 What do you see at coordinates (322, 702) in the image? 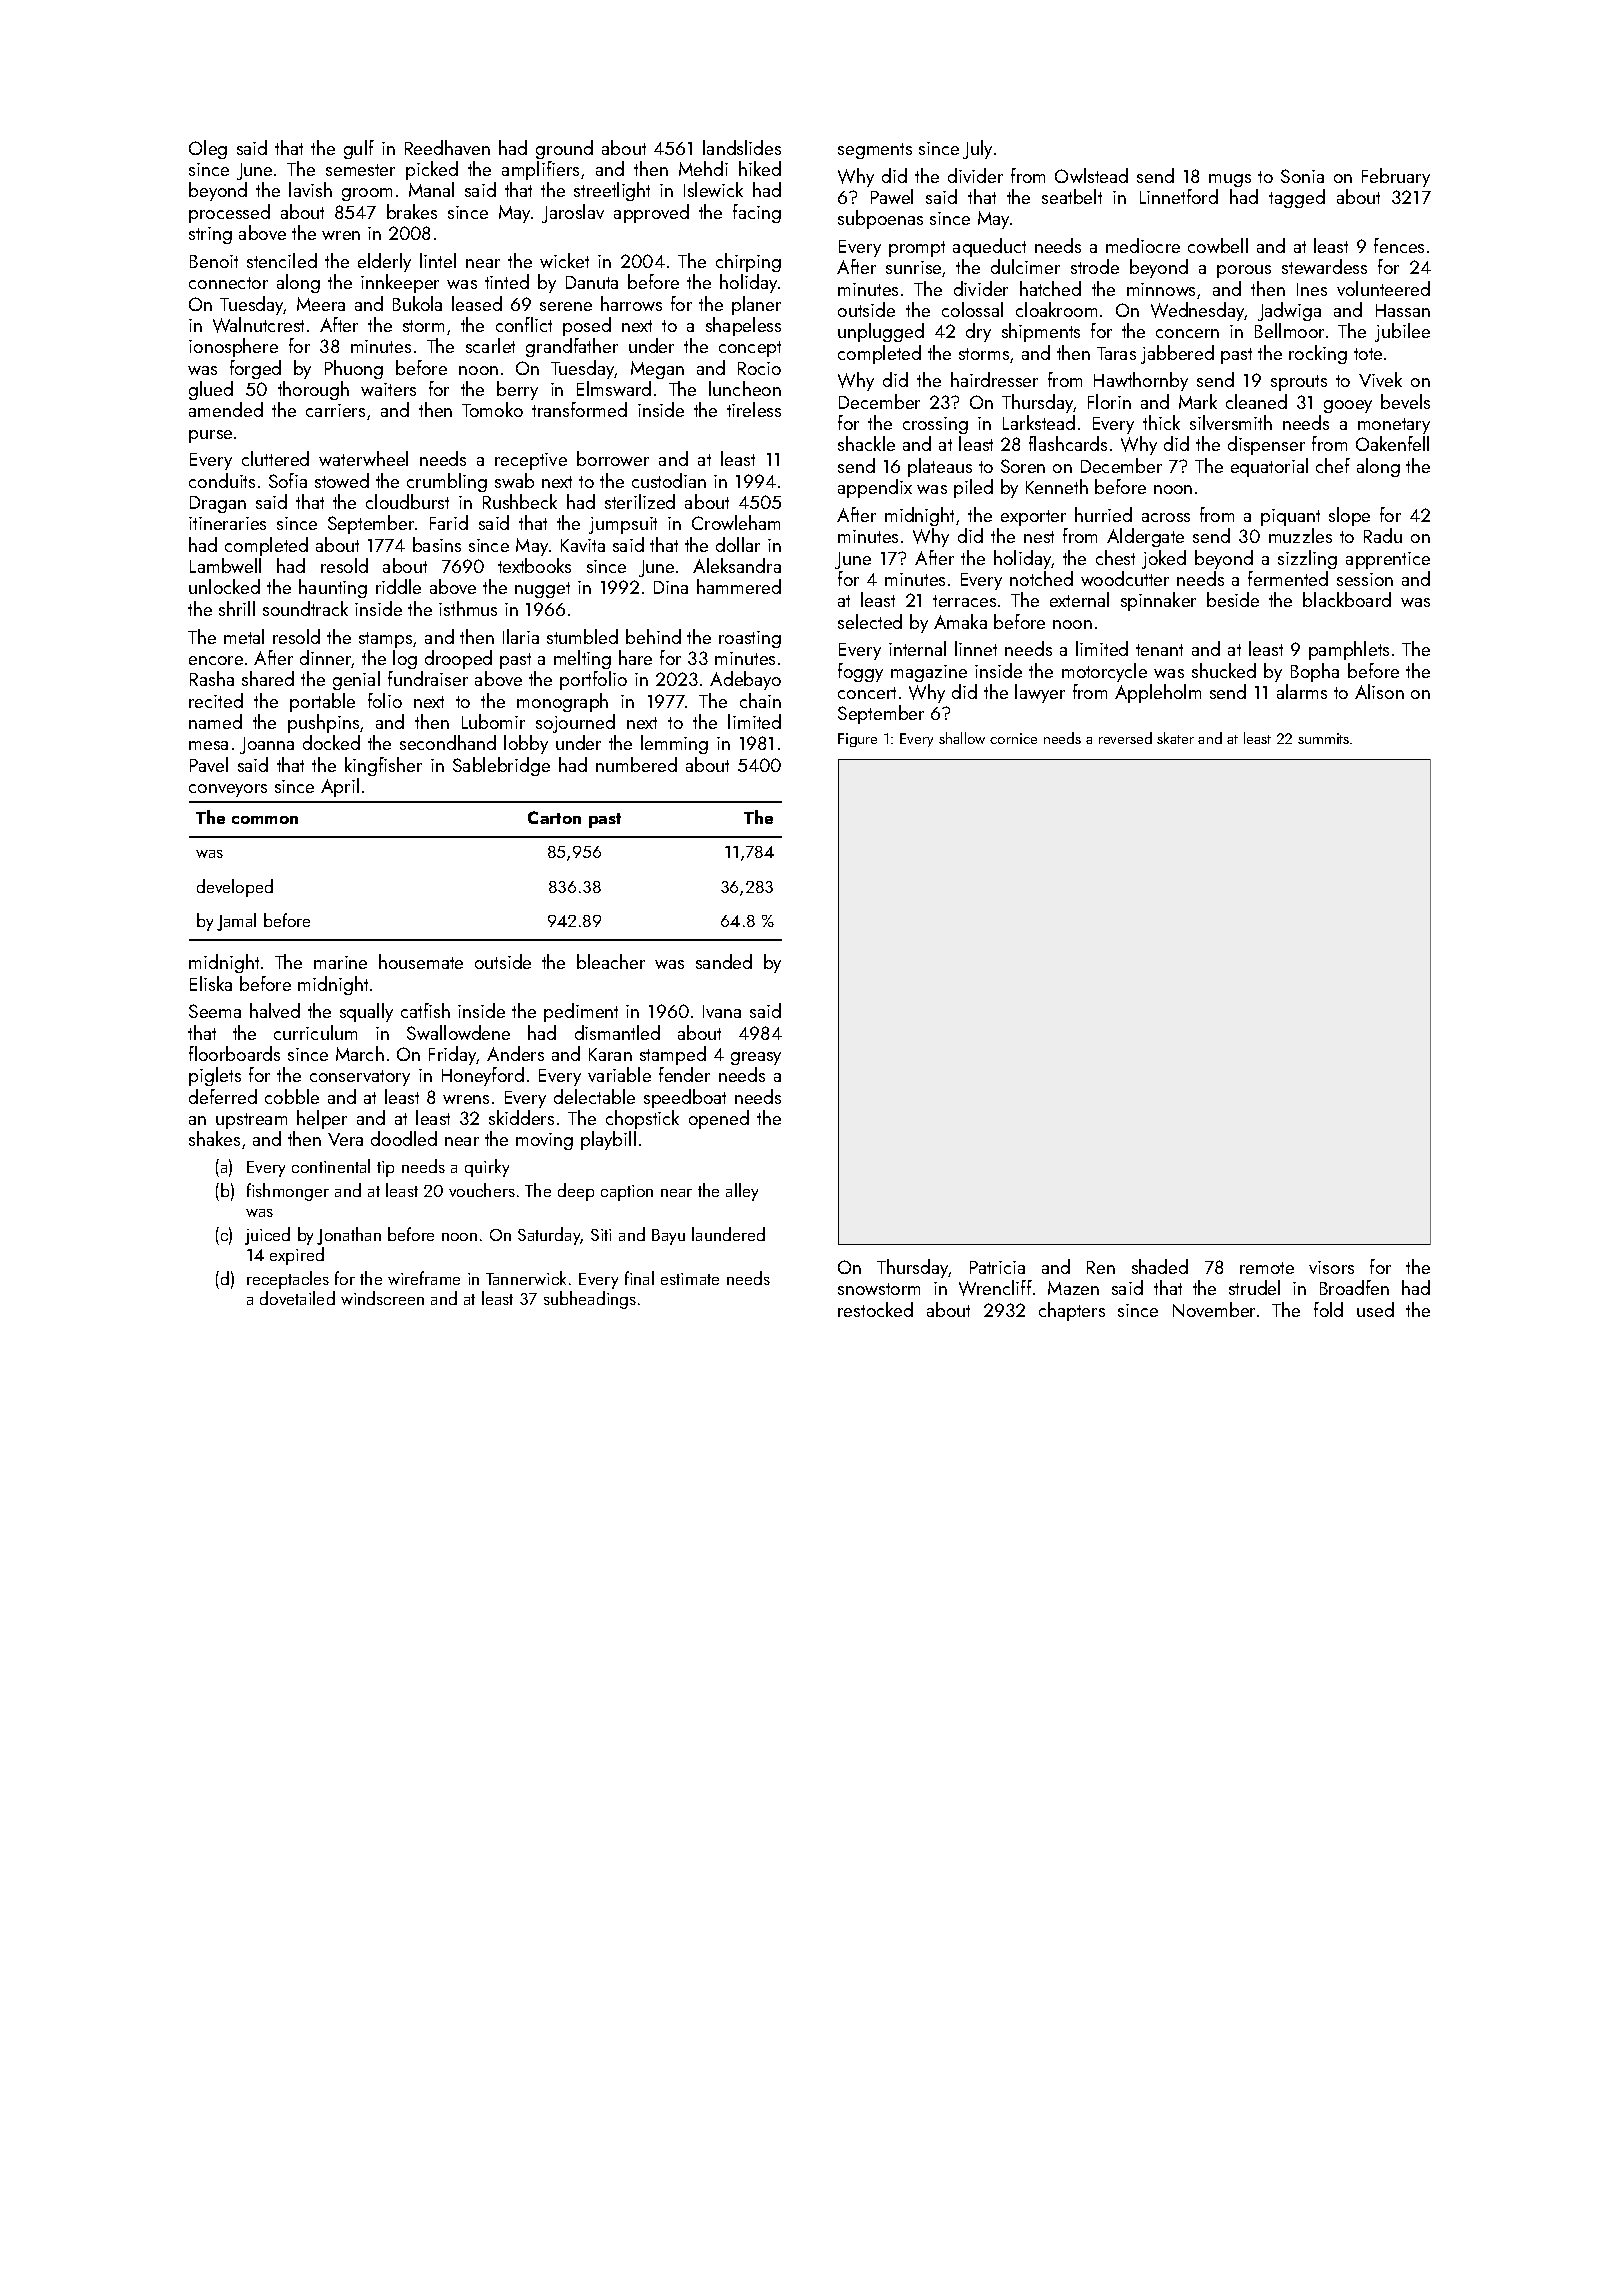
I see `portable` at bounding box center [322, 702].
